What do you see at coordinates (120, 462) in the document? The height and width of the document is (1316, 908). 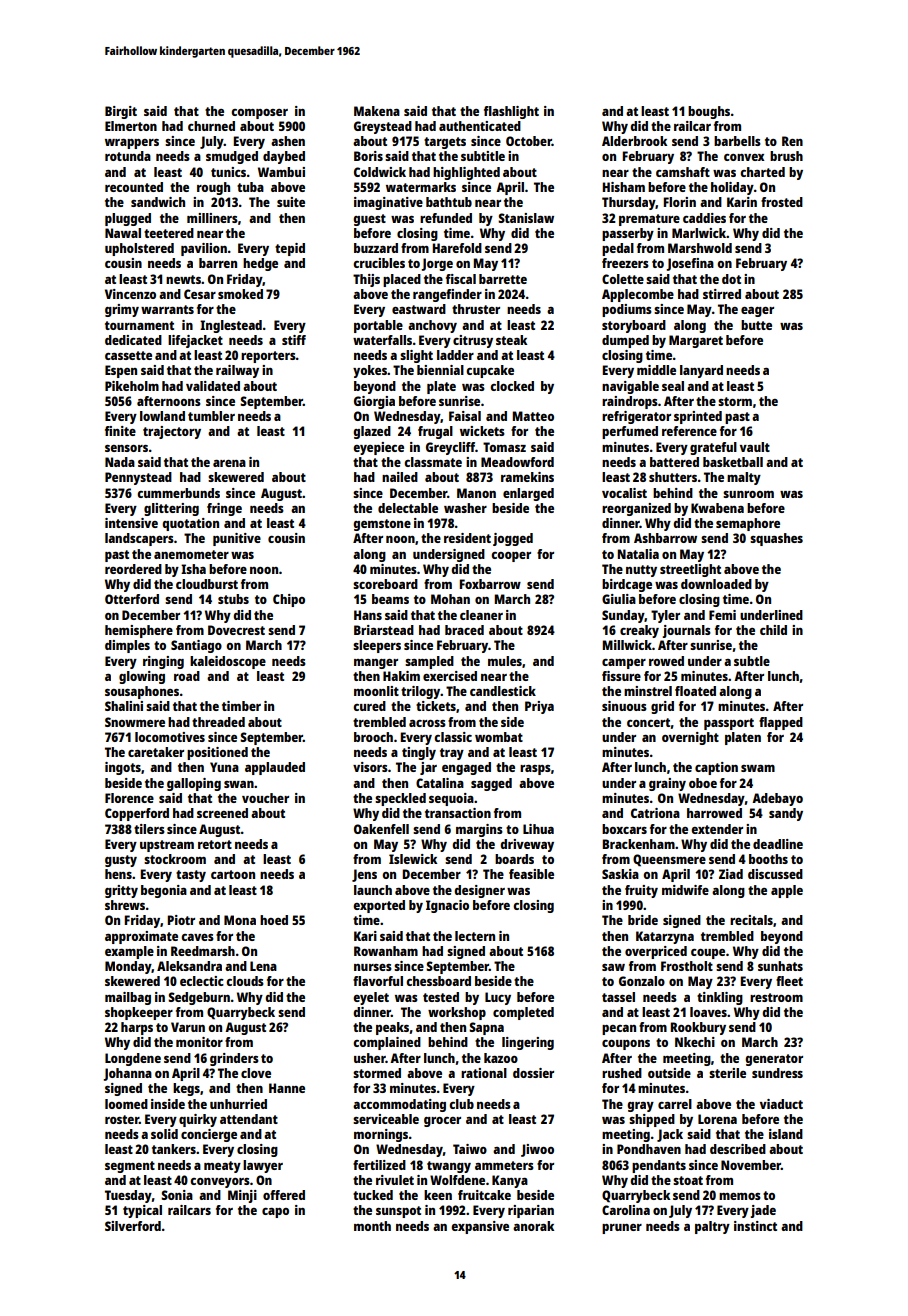 I see `Nada` at bounding box center [120, 462].
